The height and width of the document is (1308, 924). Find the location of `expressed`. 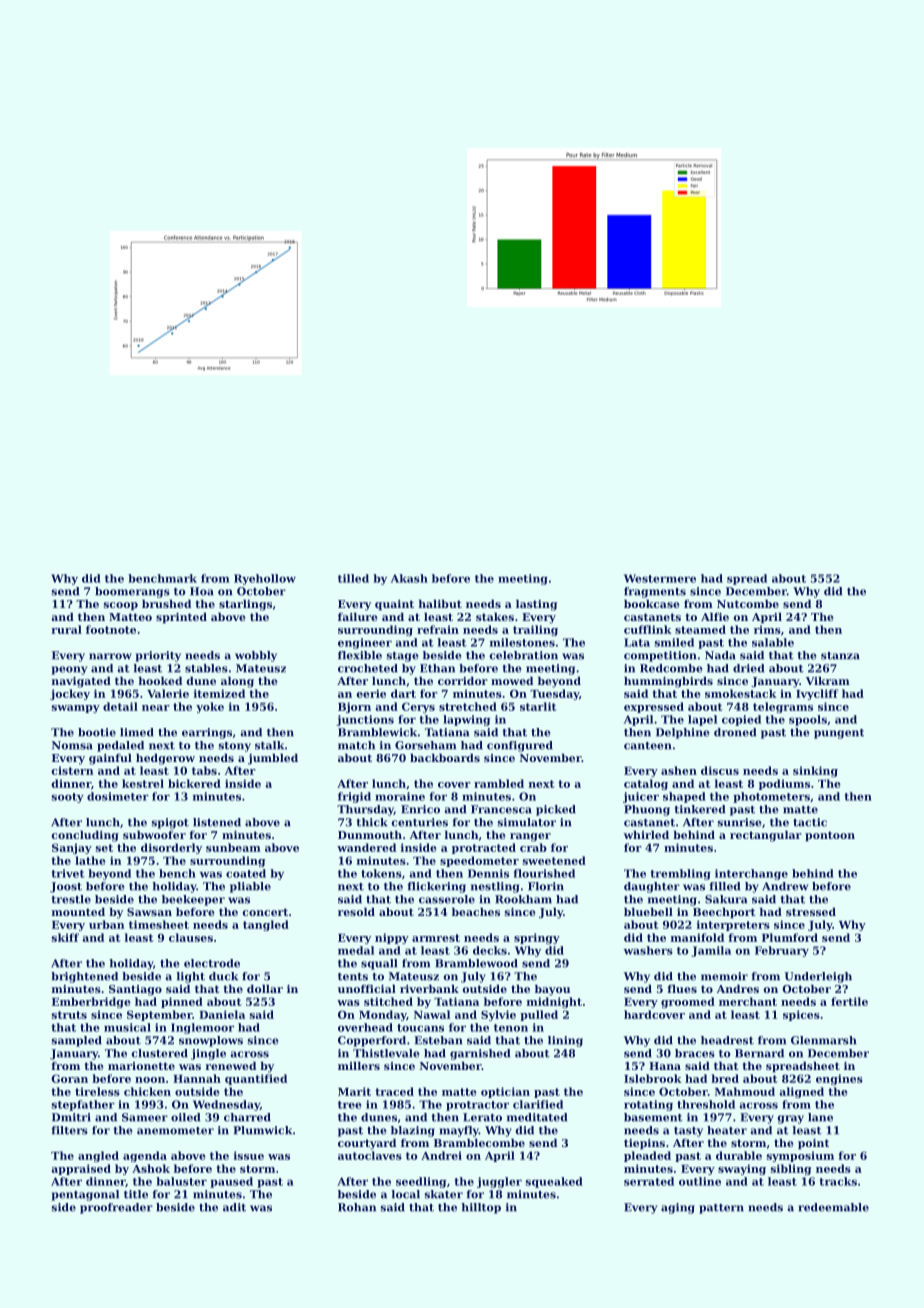

expressed is located at coordinates (654, 707).
